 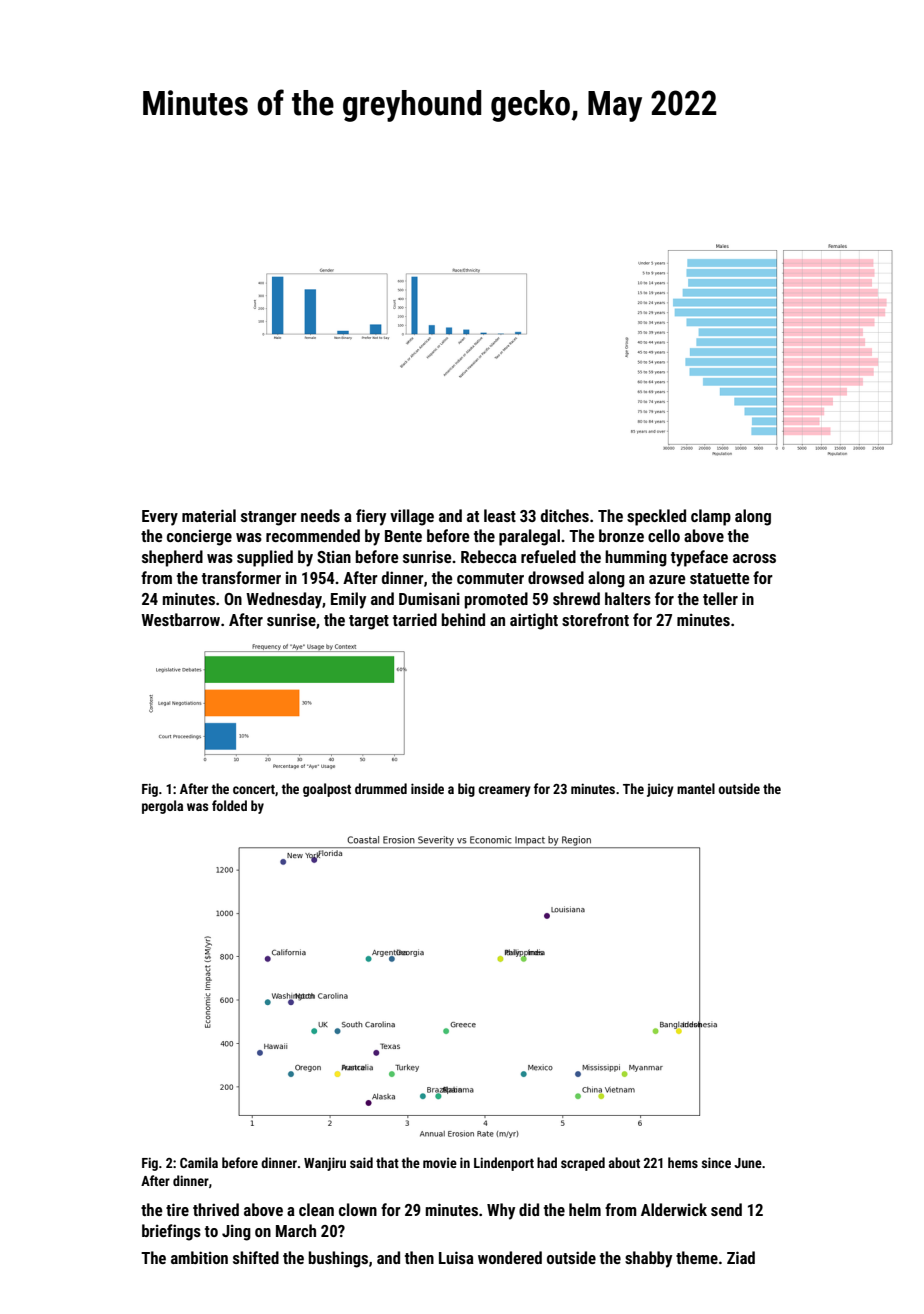 What do you see at coordinates (229, 805) in the document?
I see `folded` at bounding box center [229, 805].
